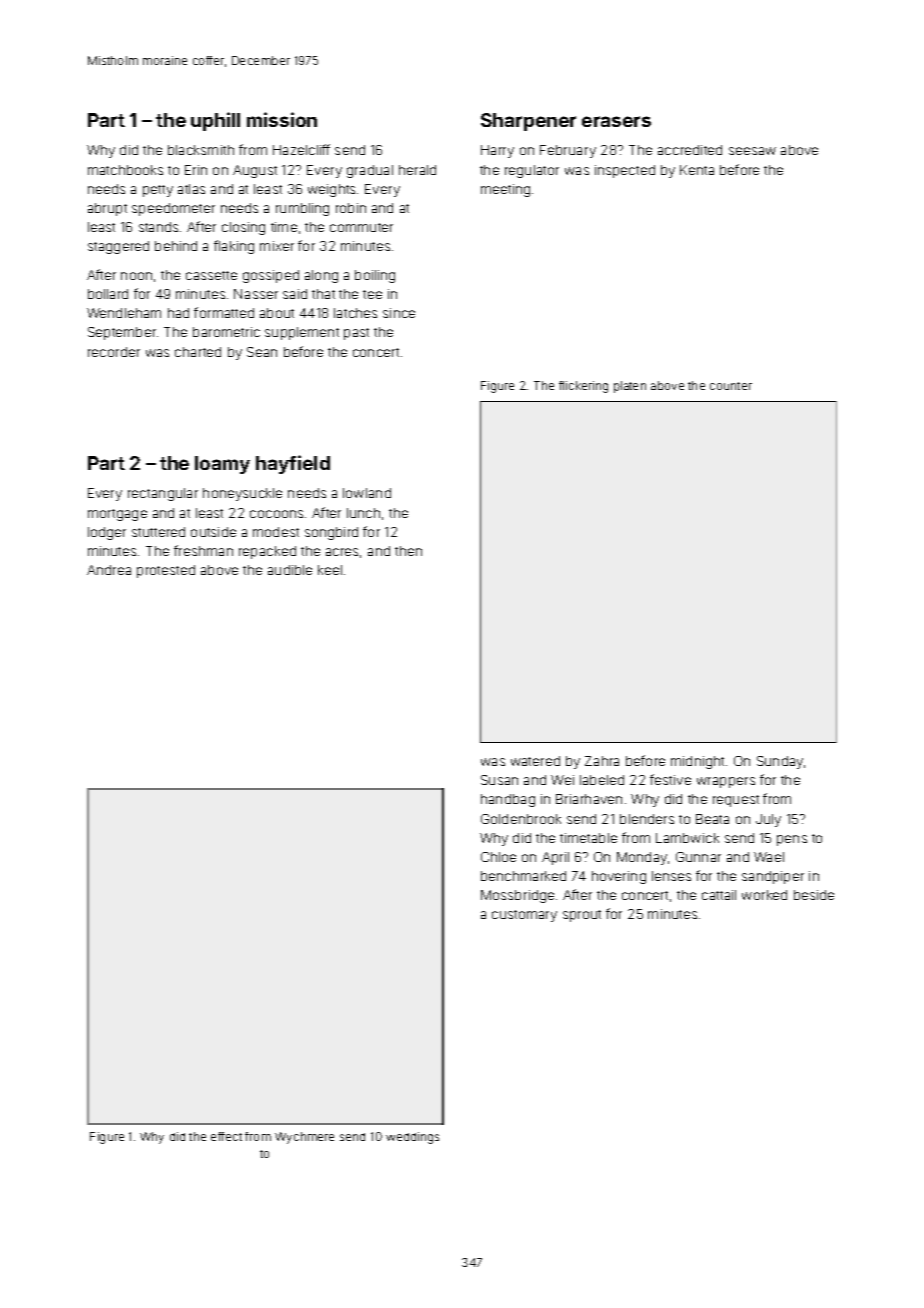 The height and width of the screenshot is (1308, 924). What do you see at coordinates (780, 762) in the screenshot?
I see `Sunday` at bounding box center [780, 762].
